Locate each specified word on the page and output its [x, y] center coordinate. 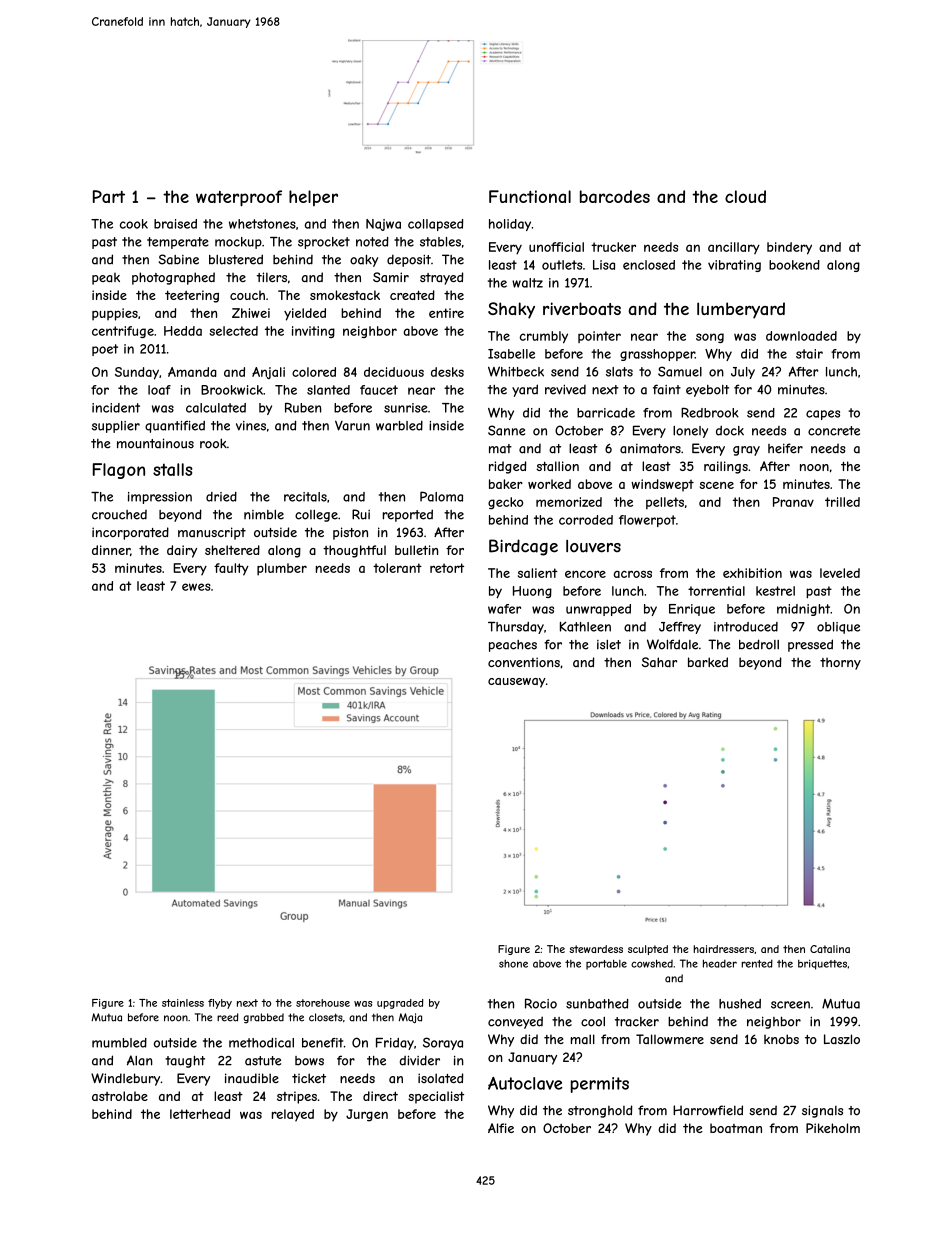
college [316, 516]
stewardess [596, 949]
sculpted [648, 950]
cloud [745, 196]
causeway [517, 683]
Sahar [659, 662]
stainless [183, 1003]
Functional [530, 196]
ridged [507, 467]
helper [313, 198]
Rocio [541, 1003]
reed [227, 1017]
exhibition [752, 573]
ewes [196, 587]
